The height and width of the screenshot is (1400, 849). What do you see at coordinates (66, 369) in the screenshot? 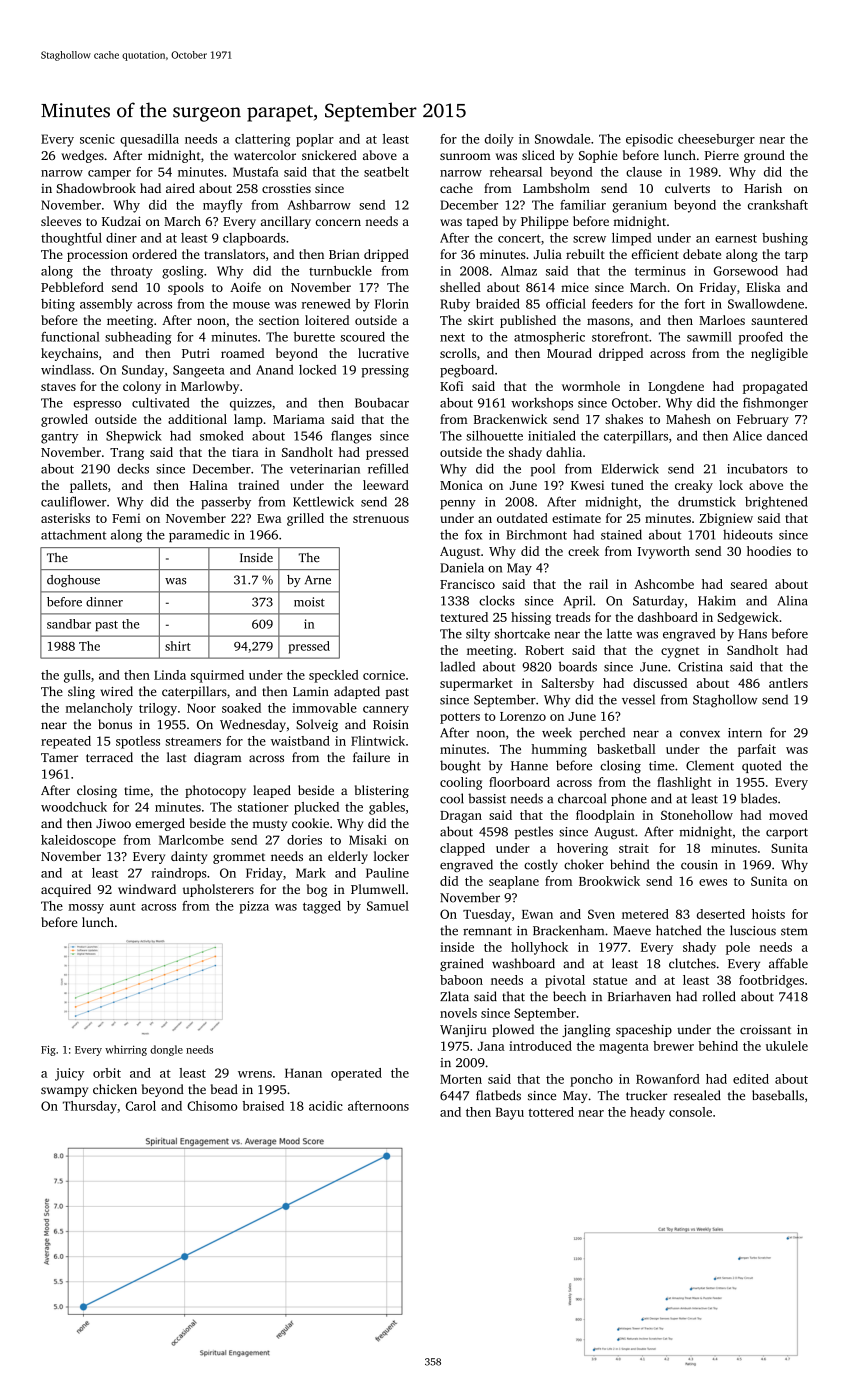
I see `windlass` at bounding box center [66, 369].
